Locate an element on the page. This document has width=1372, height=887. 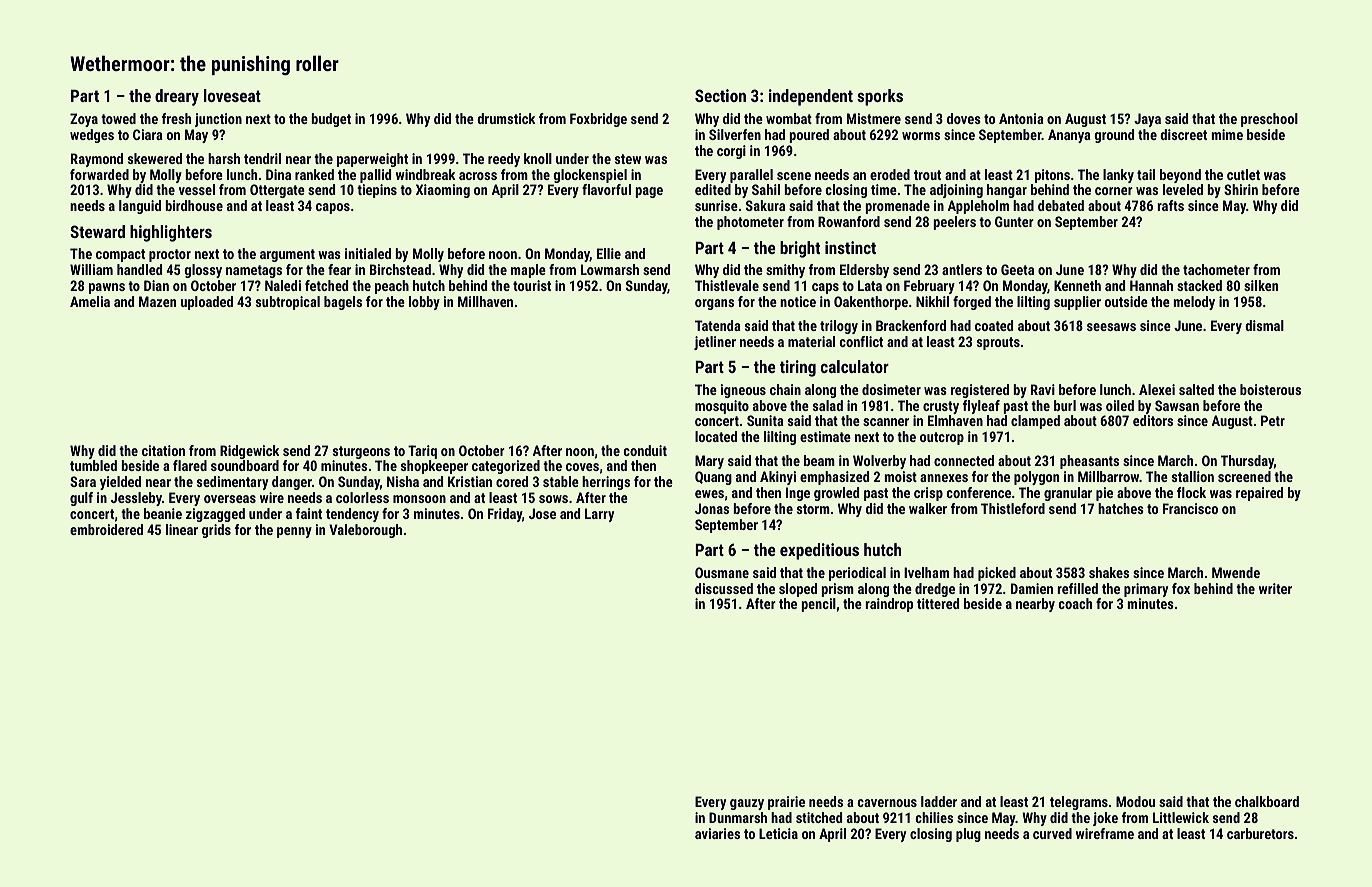
Larry is located at coordinates (599, 515).
